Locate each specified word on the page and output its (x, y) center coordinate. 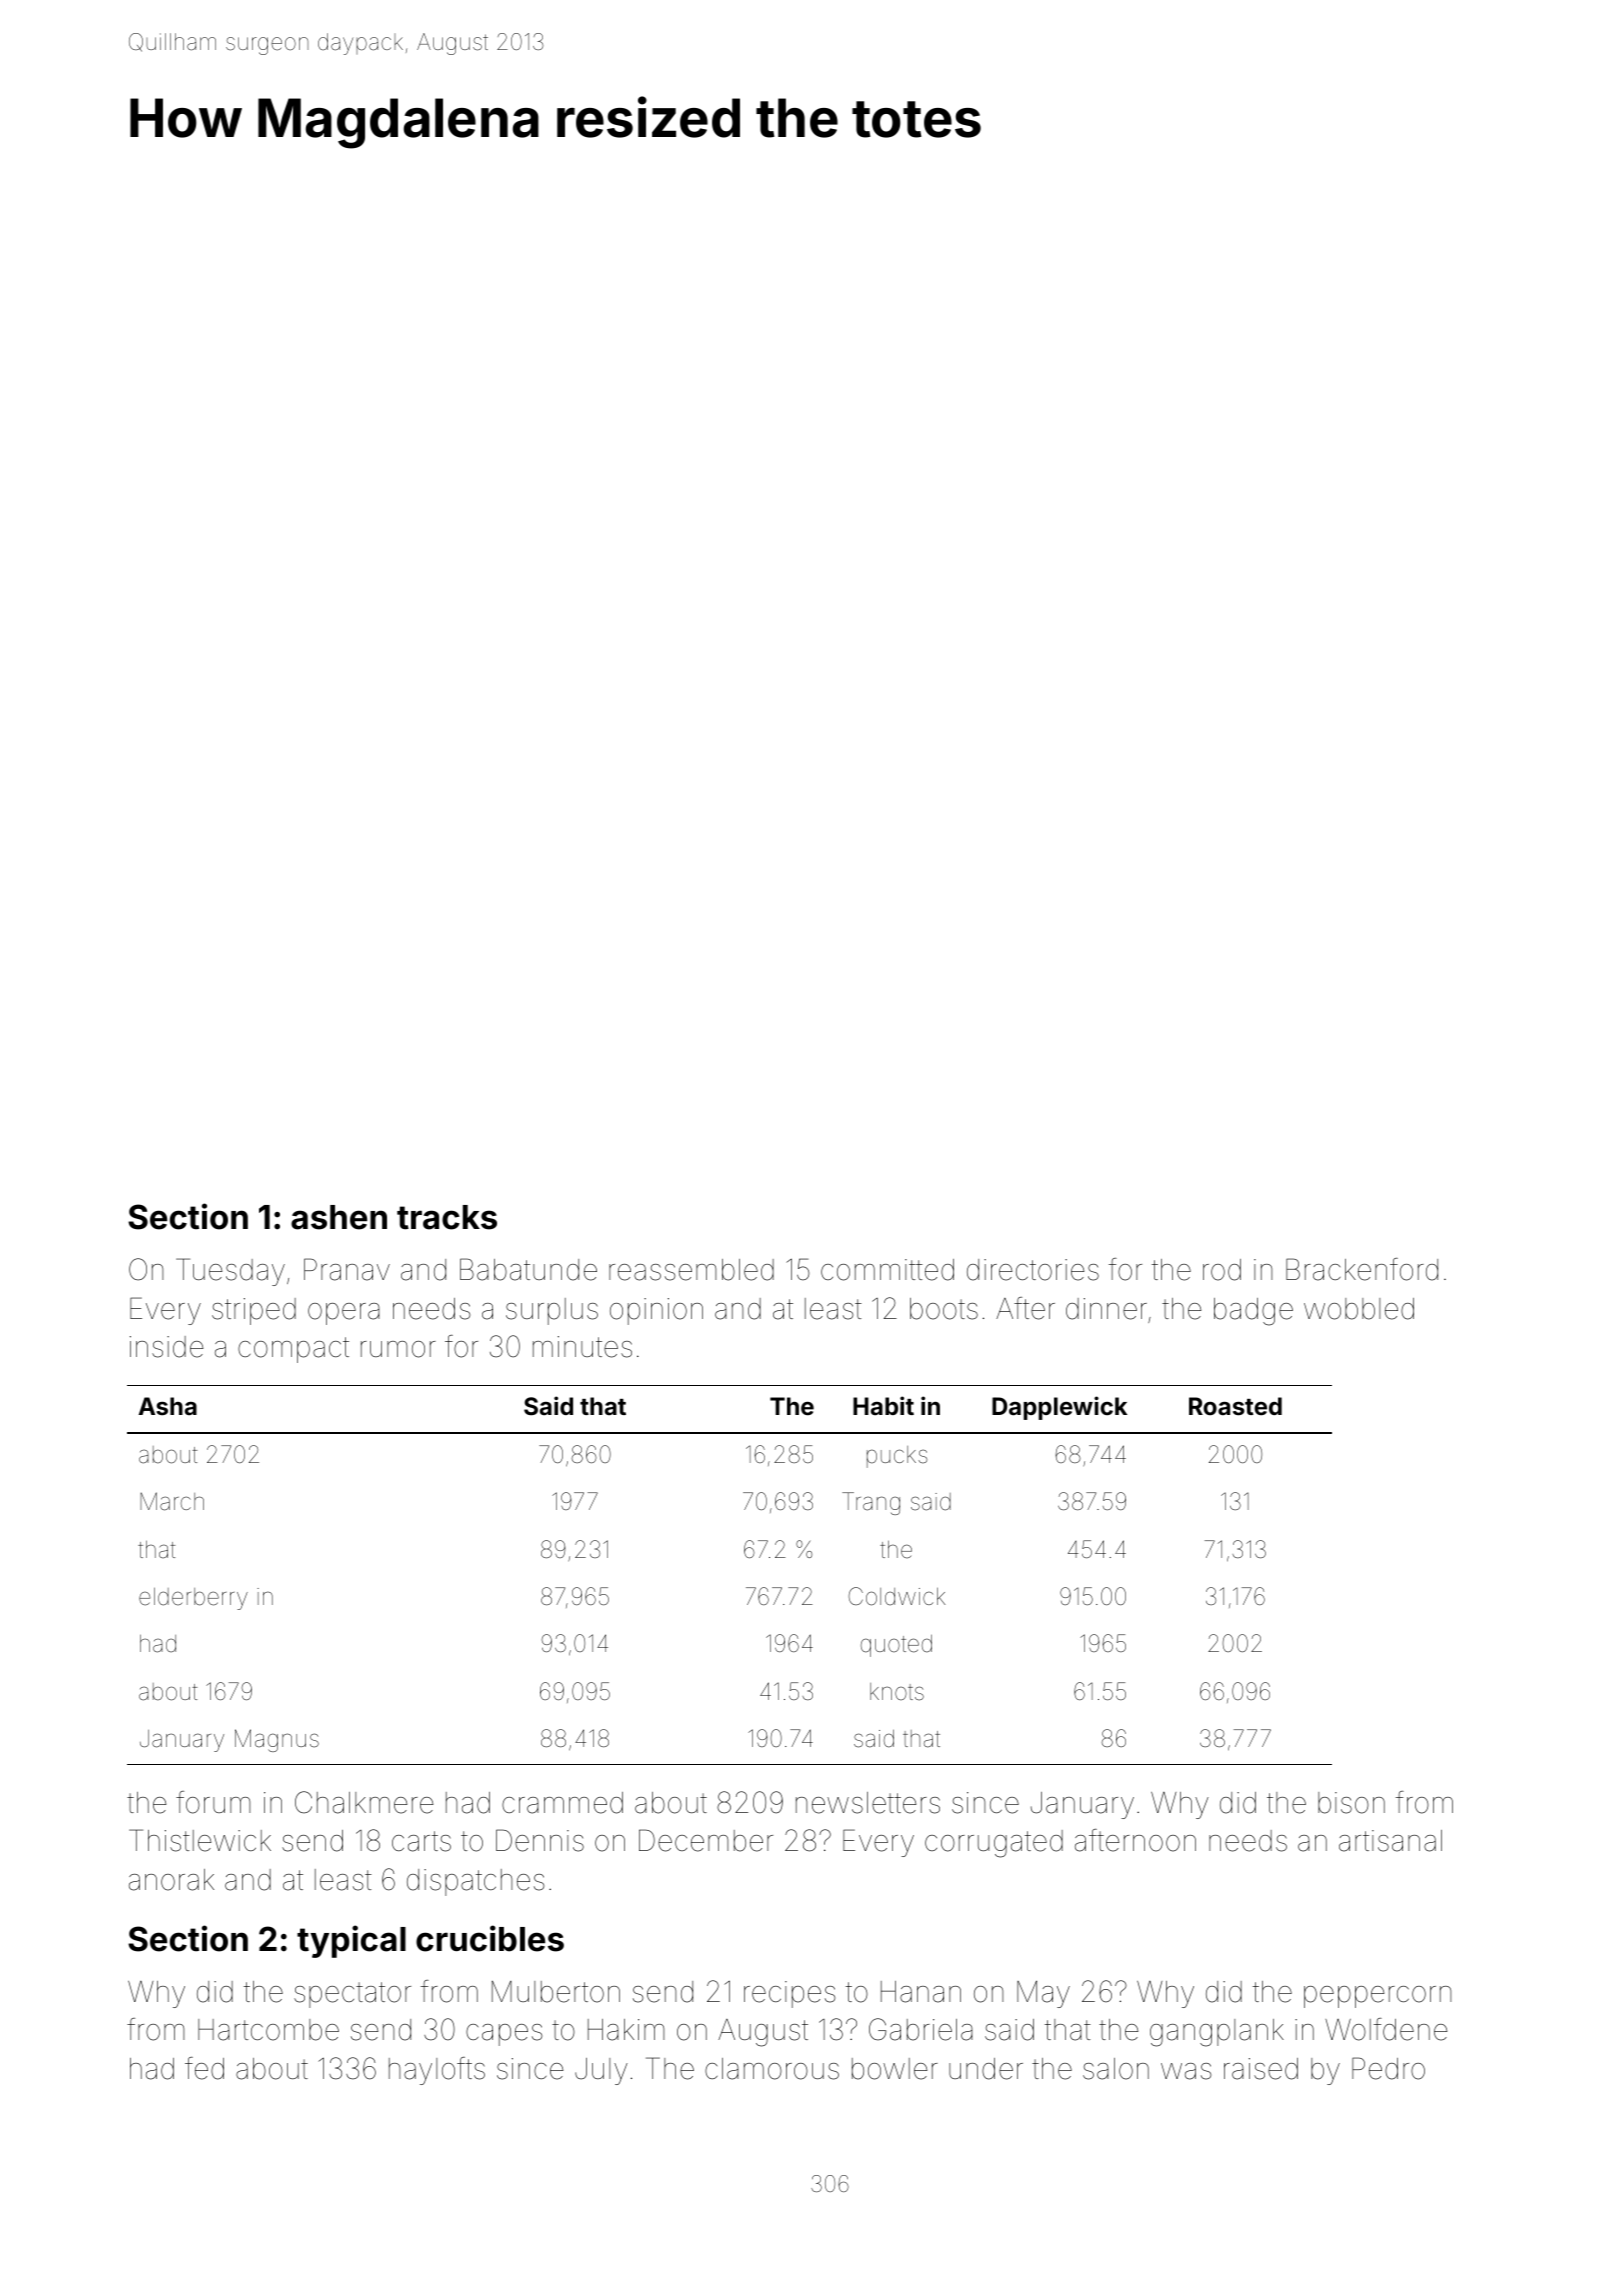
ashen (339, 1217)
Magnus (277, 1740)
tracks (447, 1217)
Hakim (626, 2030)
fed (204, 2068)
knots (897, 1692)
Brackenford (1362, 1269)
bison (1351, 1803)
